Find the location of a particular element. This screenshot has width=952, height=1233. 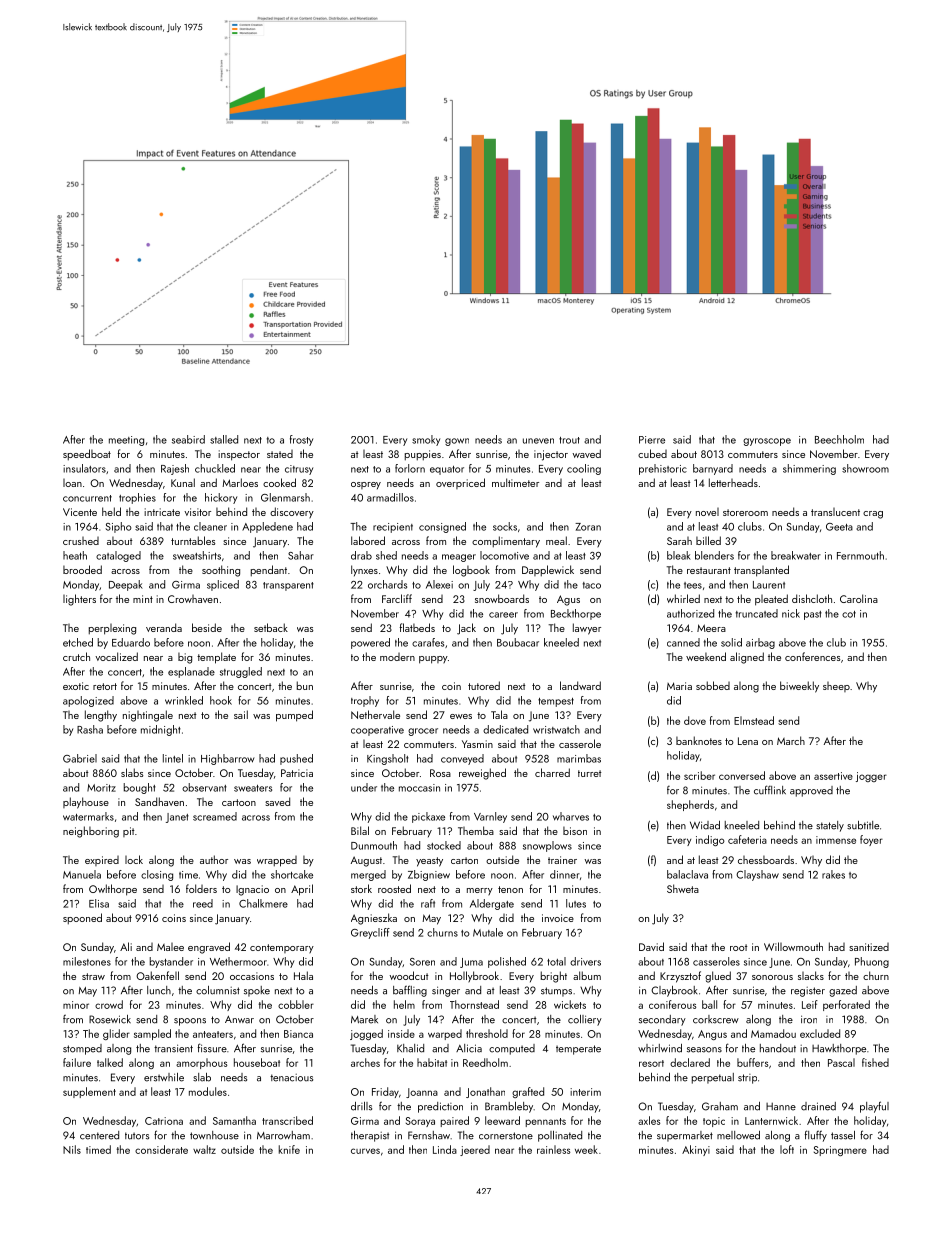

transparent is located at coordinates (288, 586).
